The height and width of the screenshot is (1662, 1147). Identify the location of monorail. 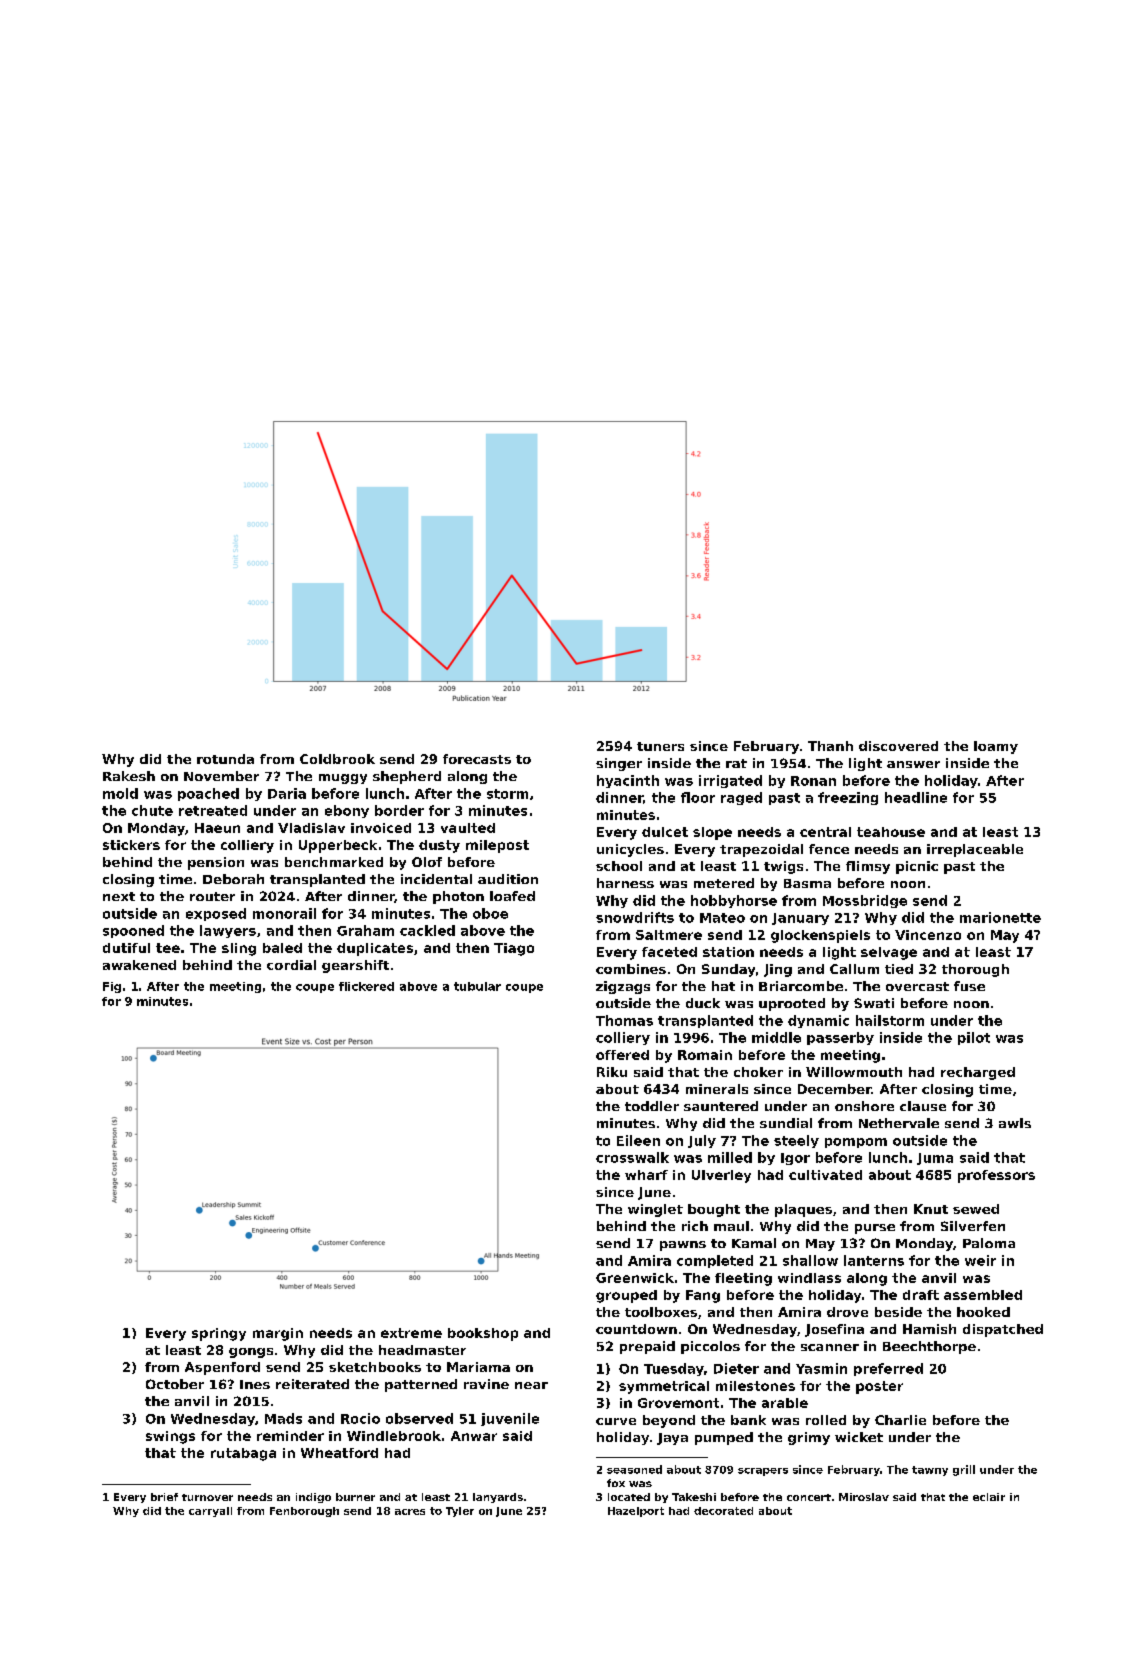
(284, 913).
